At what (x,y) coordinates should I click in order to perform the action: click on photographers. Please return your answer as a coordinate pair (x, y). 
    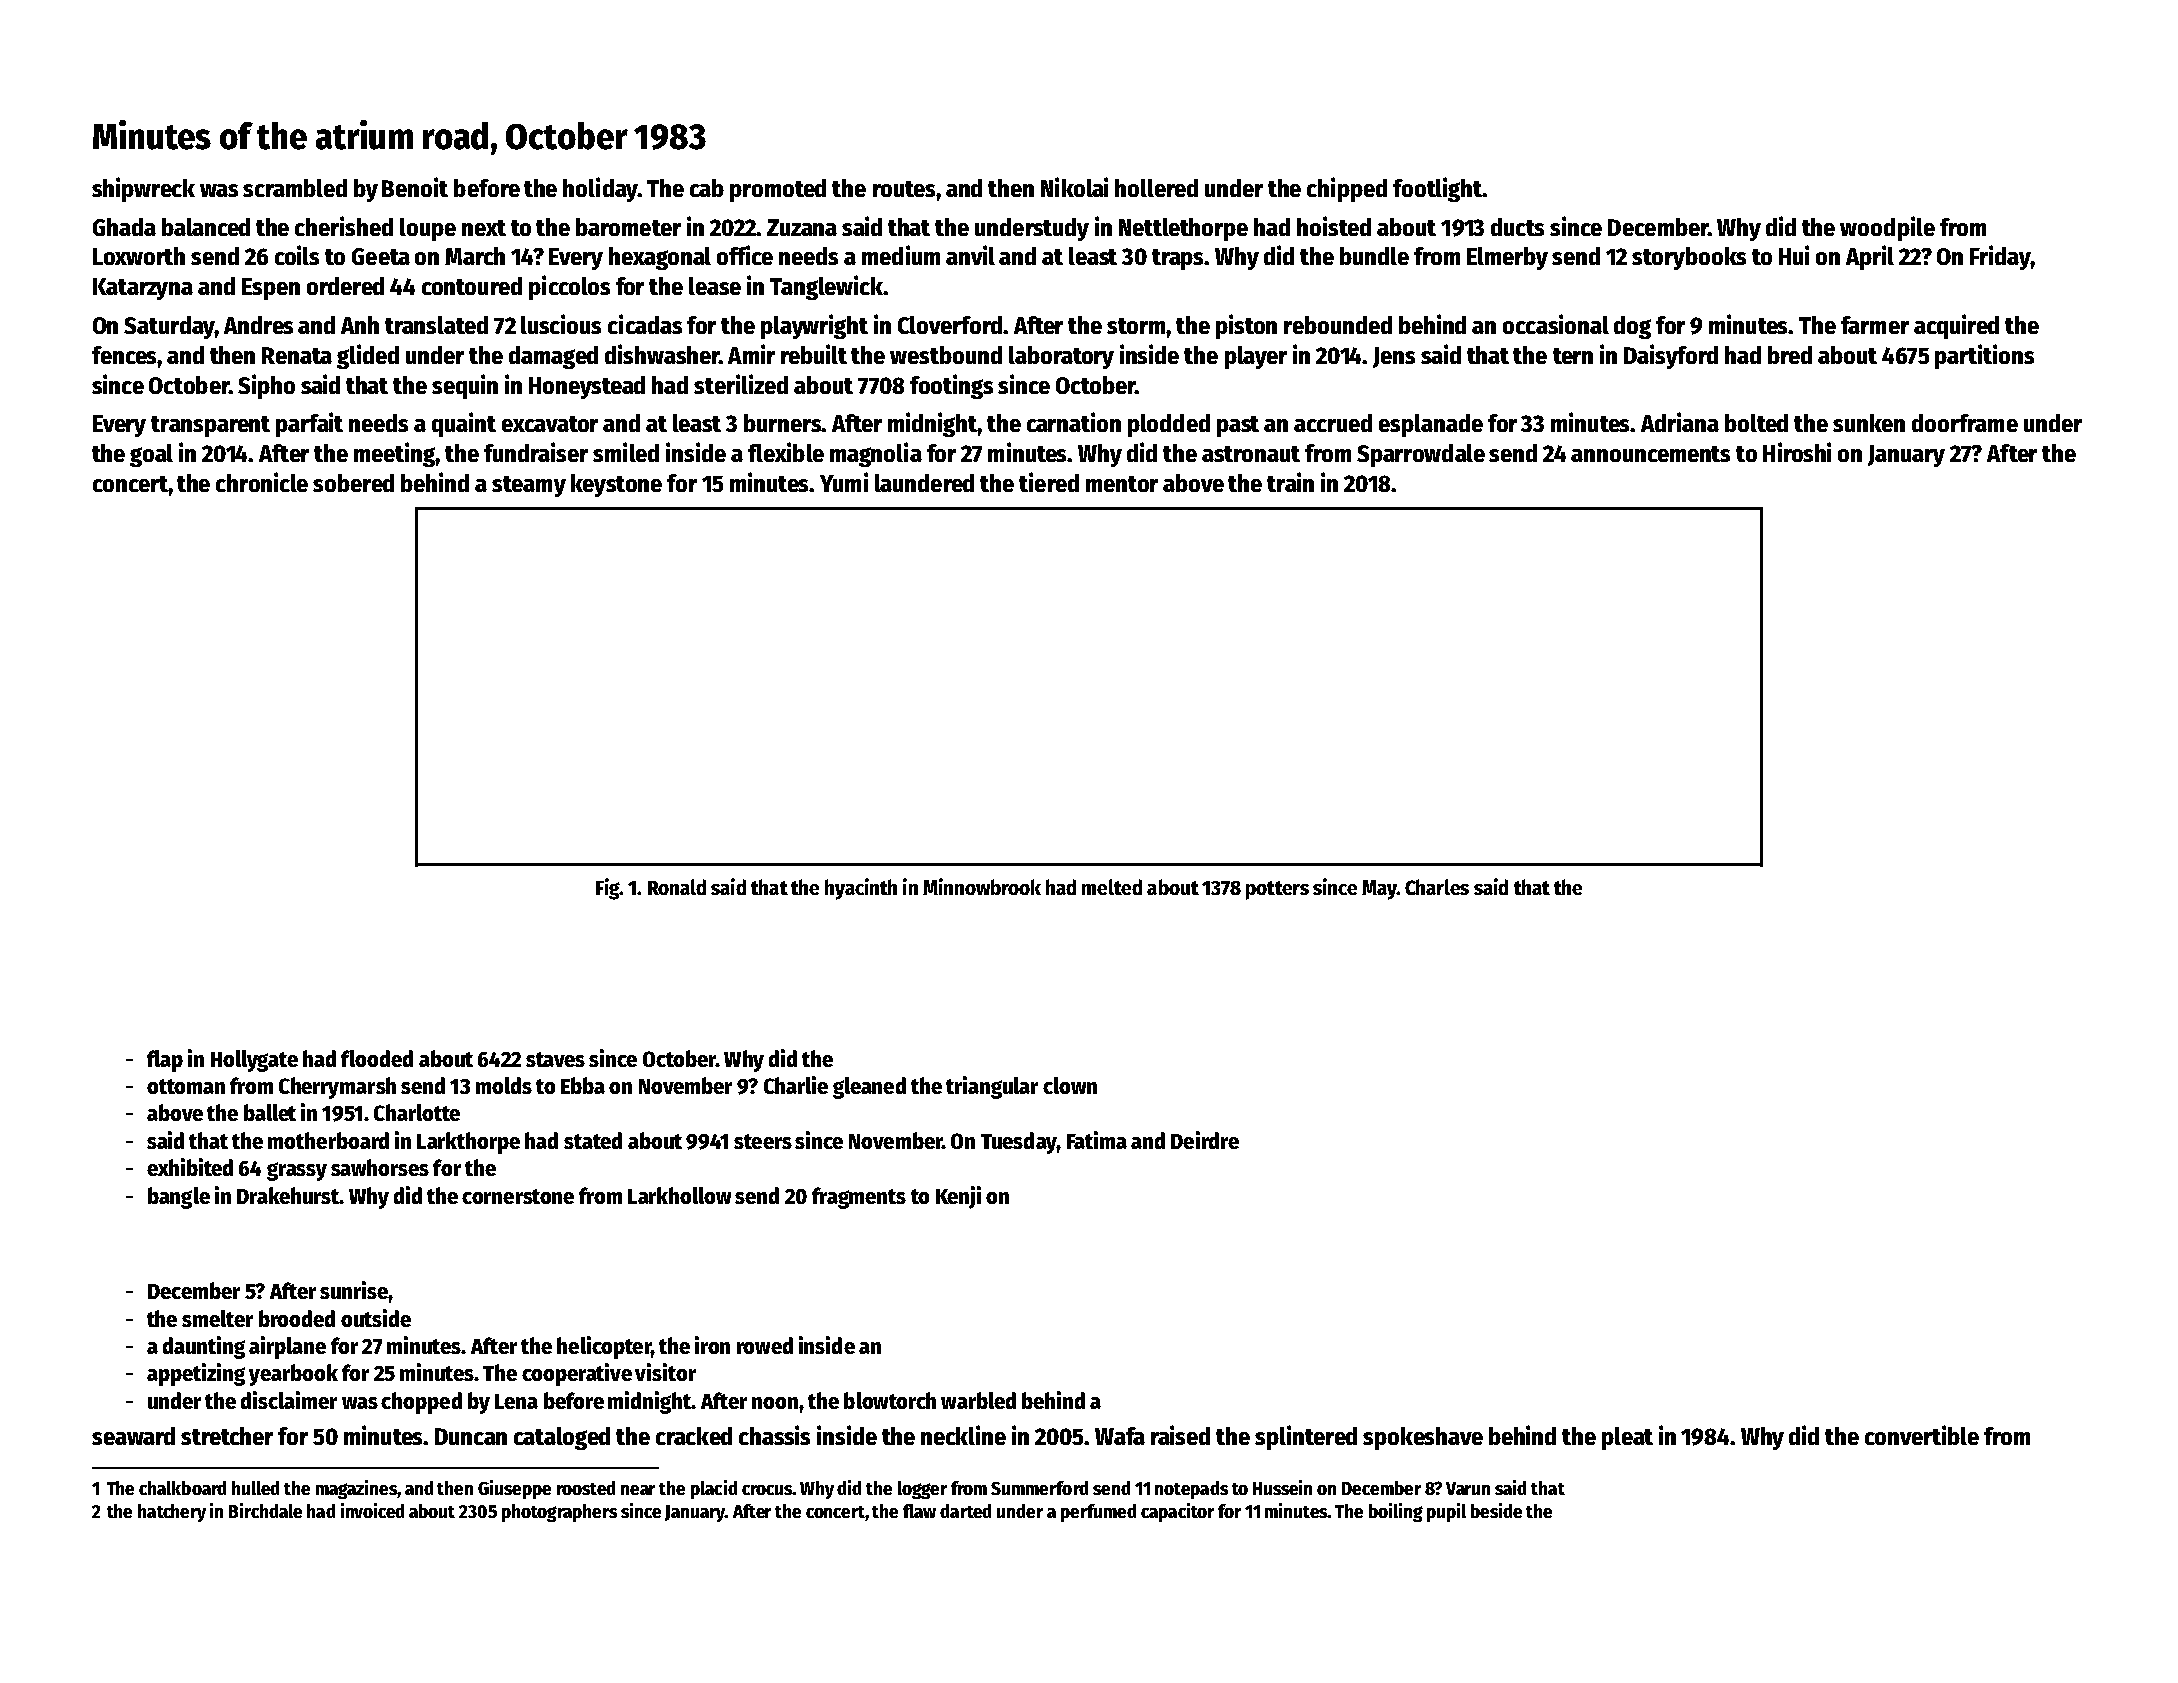
    Looking at the image, I should click on (559, 1513).
